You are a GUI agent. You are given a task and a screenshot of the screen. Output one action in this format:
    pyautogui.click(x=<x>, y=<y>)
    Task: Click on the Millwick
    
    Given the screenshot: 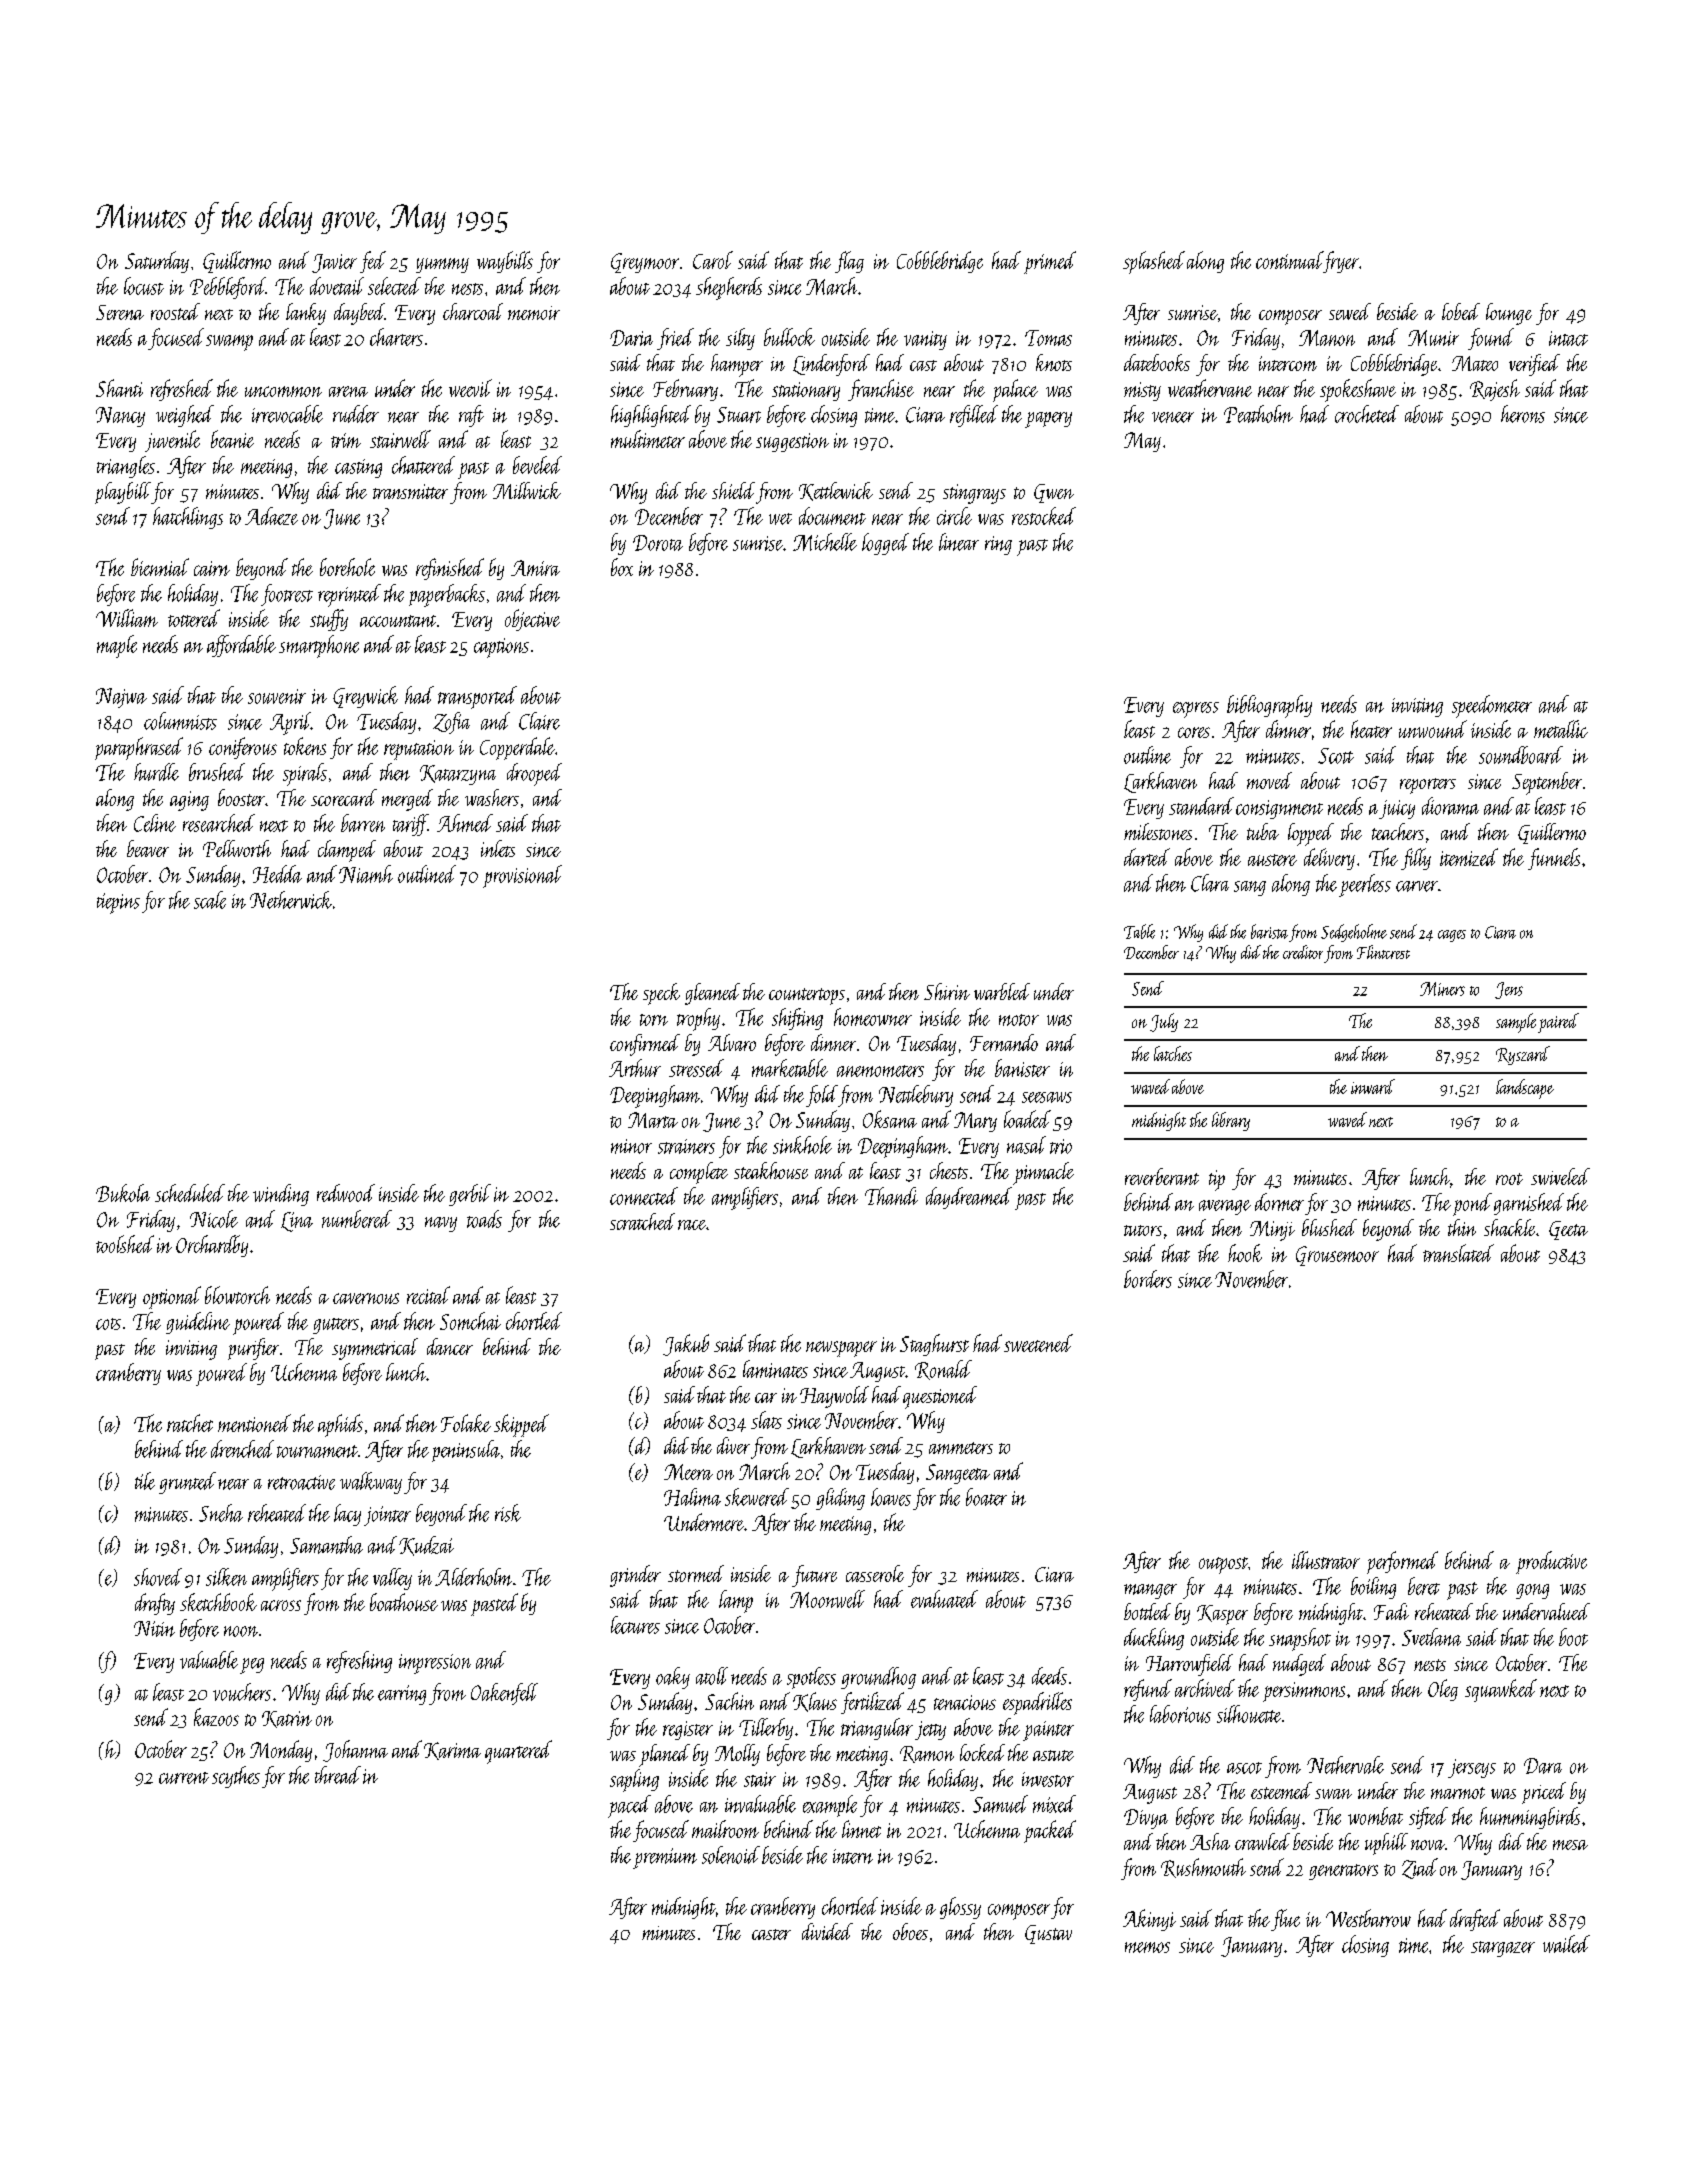 What is the action you would take?
    pyautogui.click(x=527, y=490)
